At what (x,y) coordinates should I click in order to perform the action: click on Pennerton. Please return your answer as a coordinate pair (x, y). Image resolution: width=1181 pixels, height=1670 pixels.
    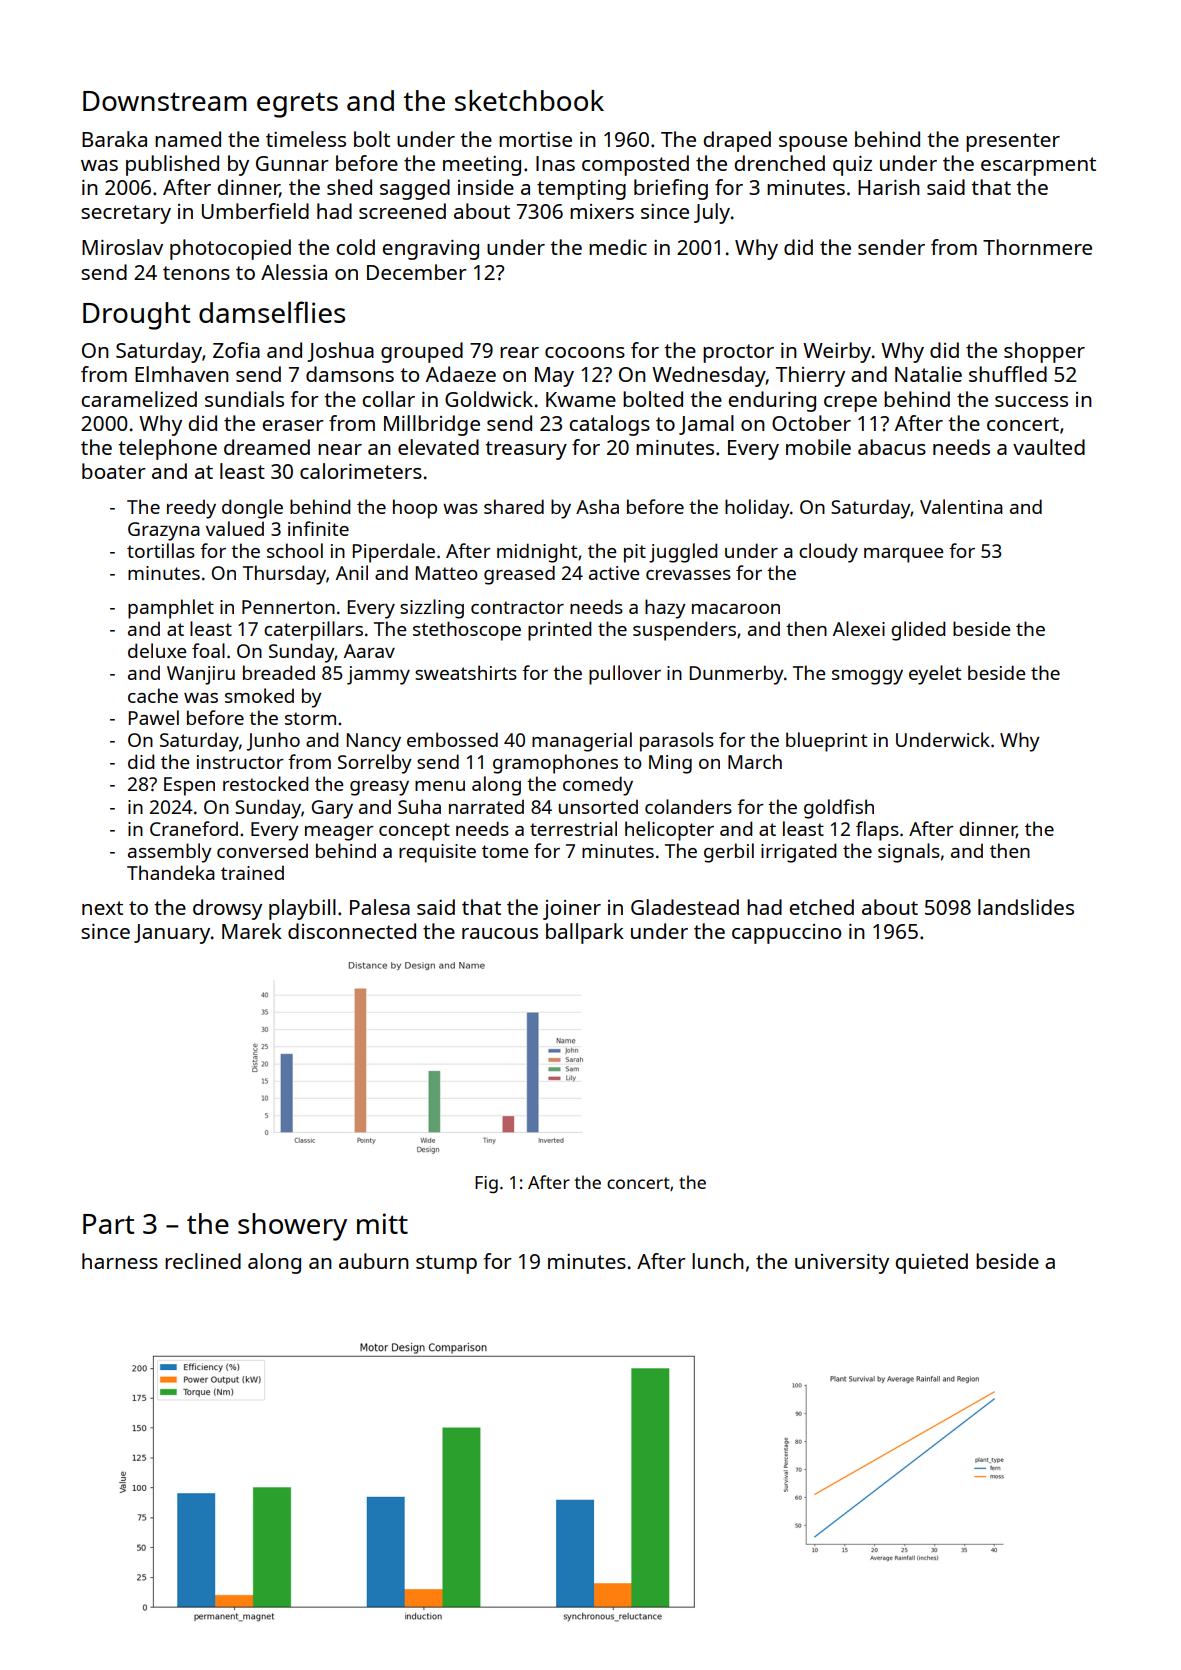
    Looking at the image, I should click on (288, 607).
